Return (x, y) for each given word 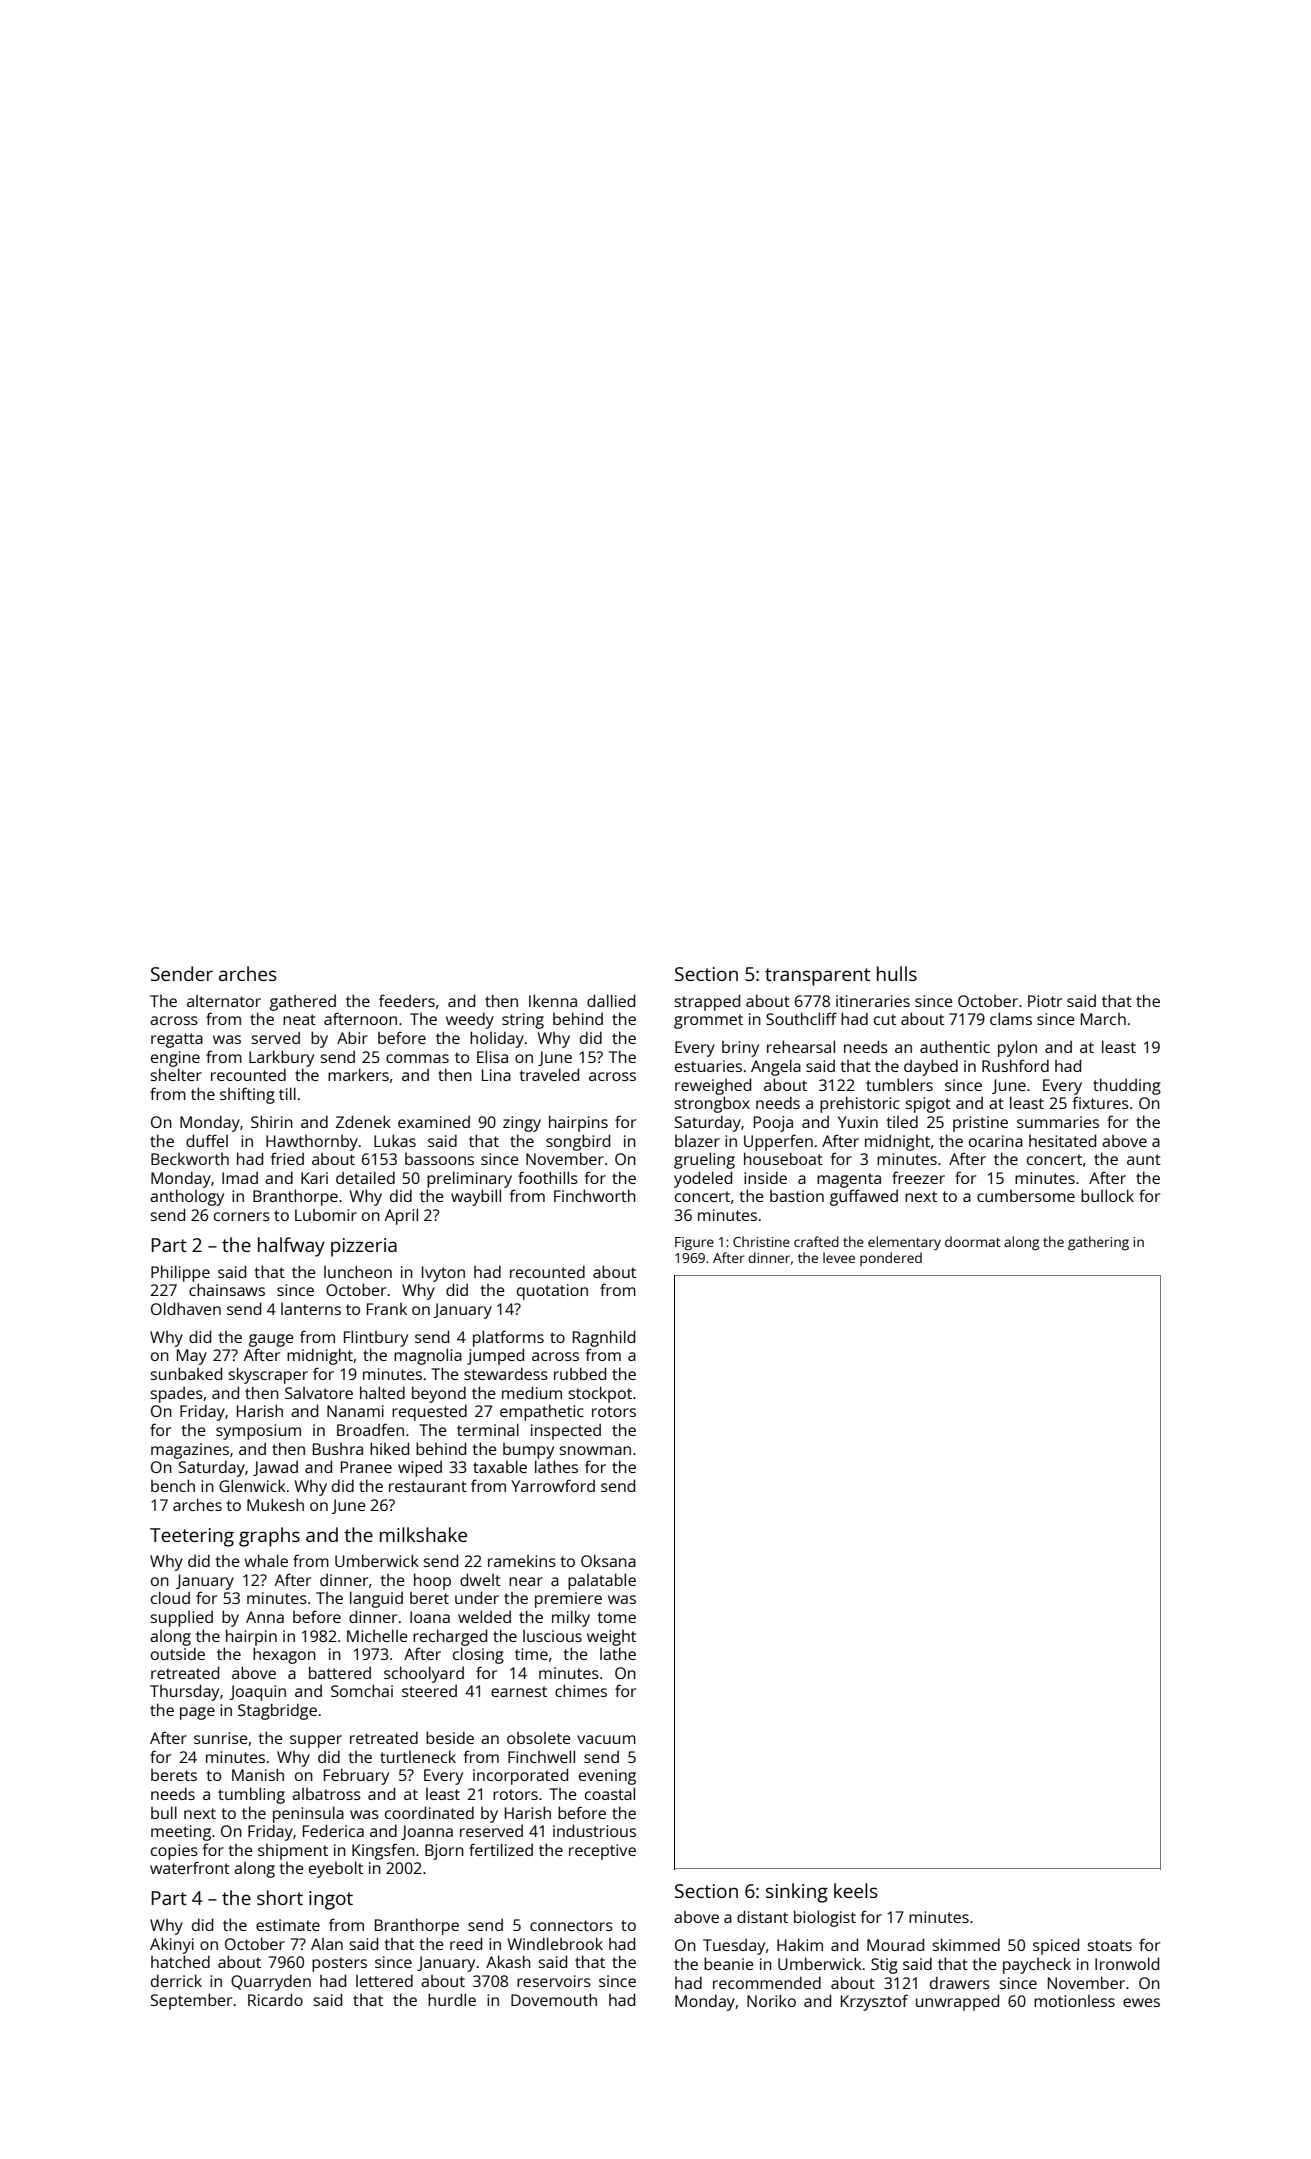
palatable (602, 1581)
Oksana (608, 1560)
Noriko (771, 2000)
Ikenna (553, 1000)
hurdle (452, 1999)
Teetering (192, 1537)
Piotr (1045, 1001)
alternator (224, 1001)
